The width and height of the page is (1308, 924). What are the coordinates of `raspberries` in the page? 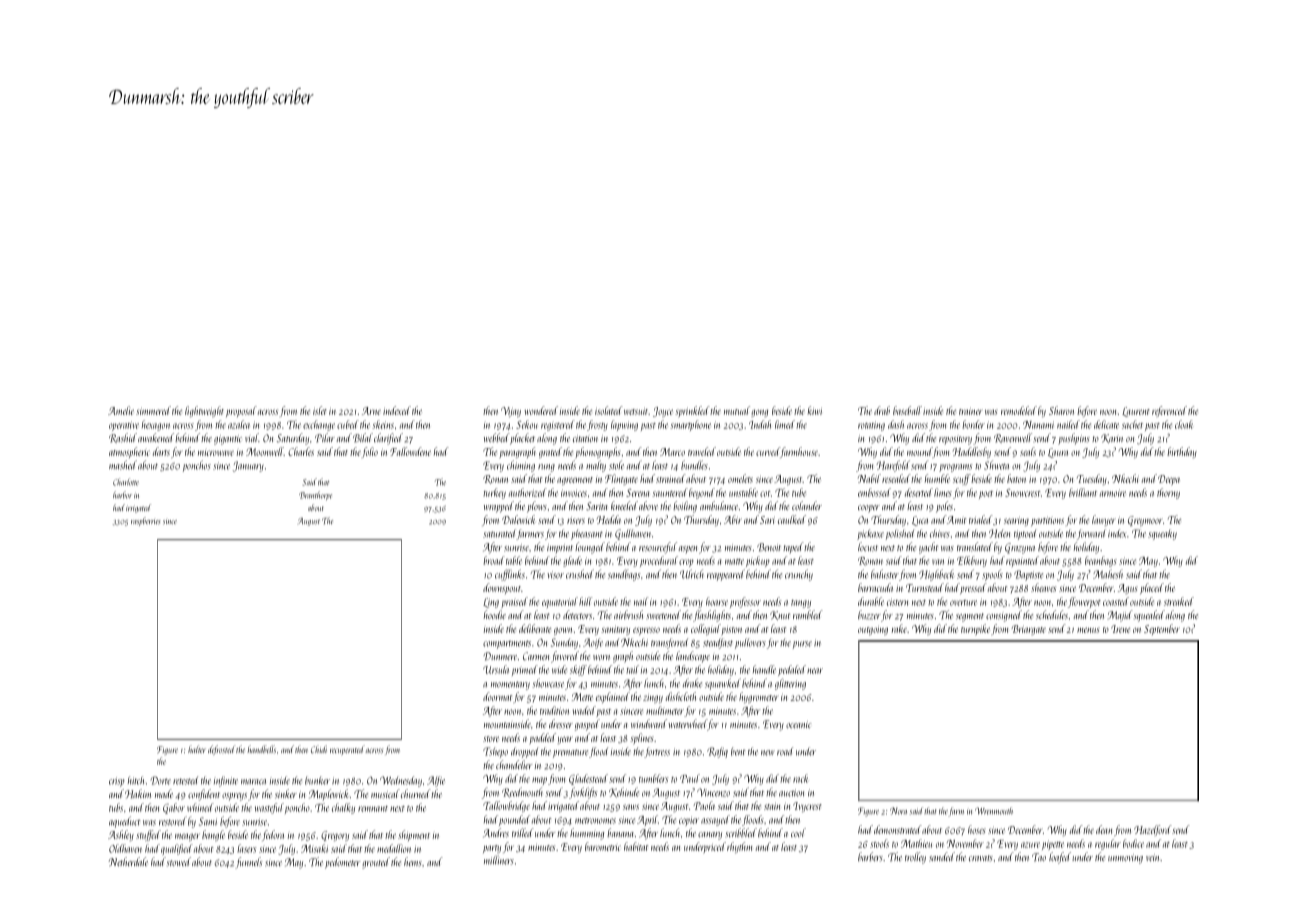 It's located at (145, 521).
